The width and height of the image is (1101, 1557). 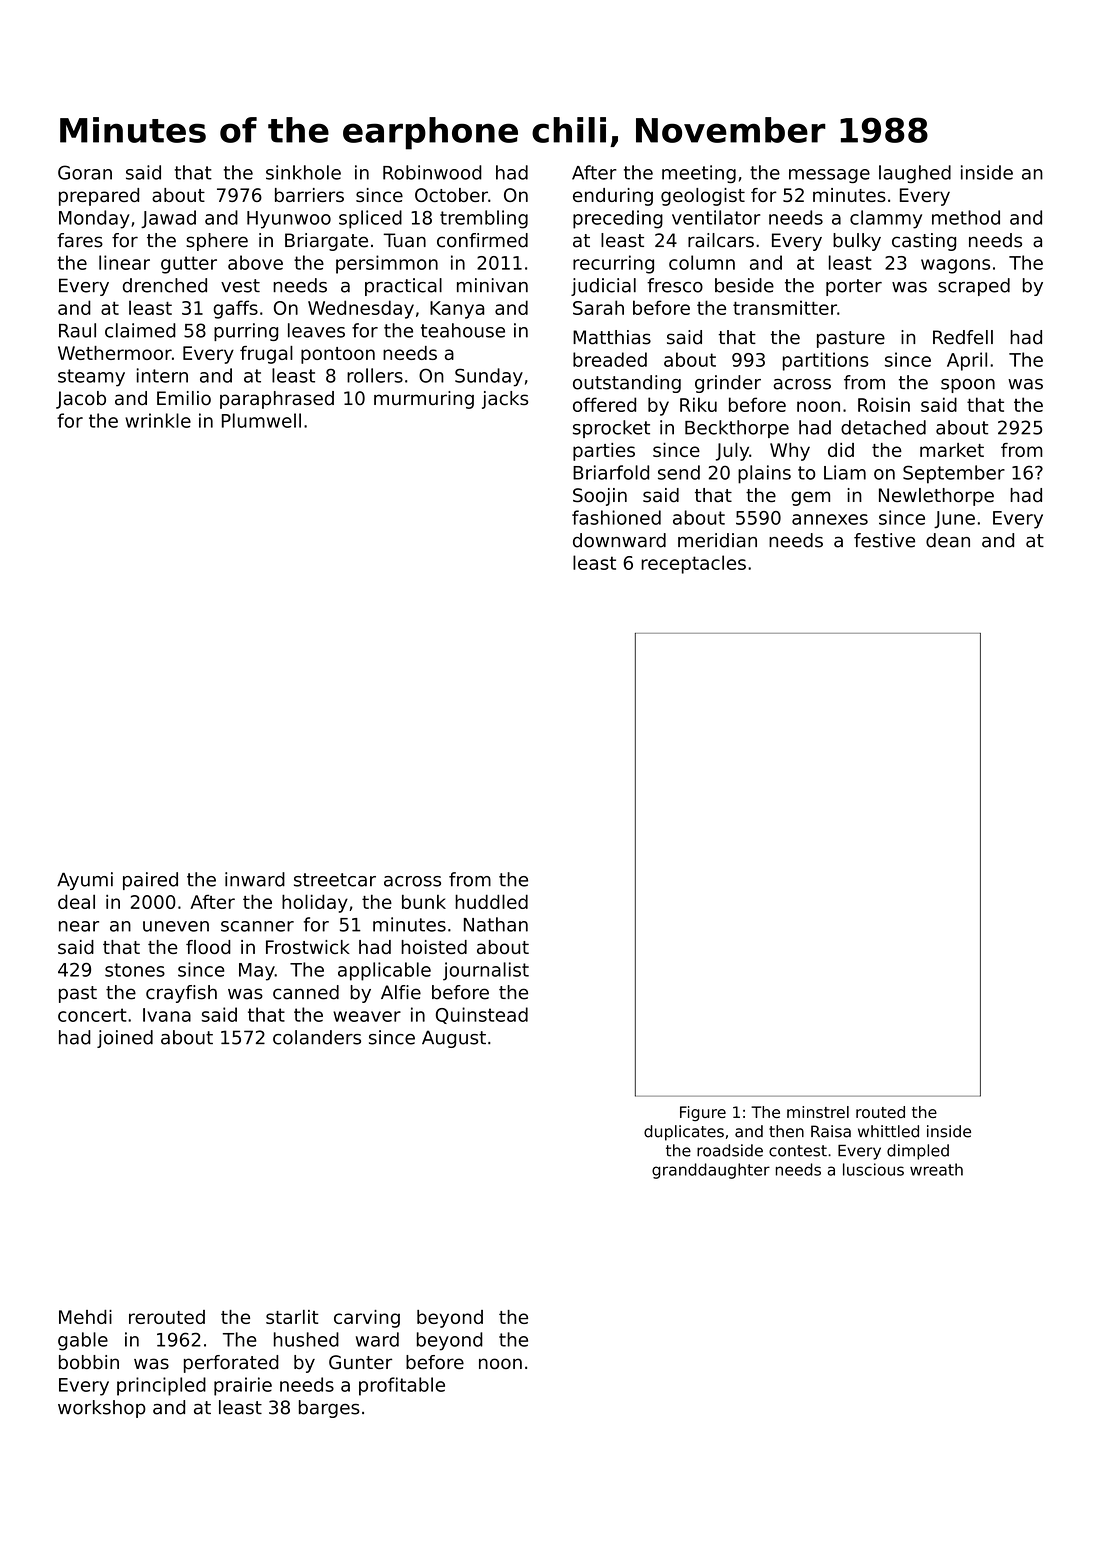 What do you see at coordinates (454, 1039) in the image?
I see `August` at bounding box center [454, 1039].
